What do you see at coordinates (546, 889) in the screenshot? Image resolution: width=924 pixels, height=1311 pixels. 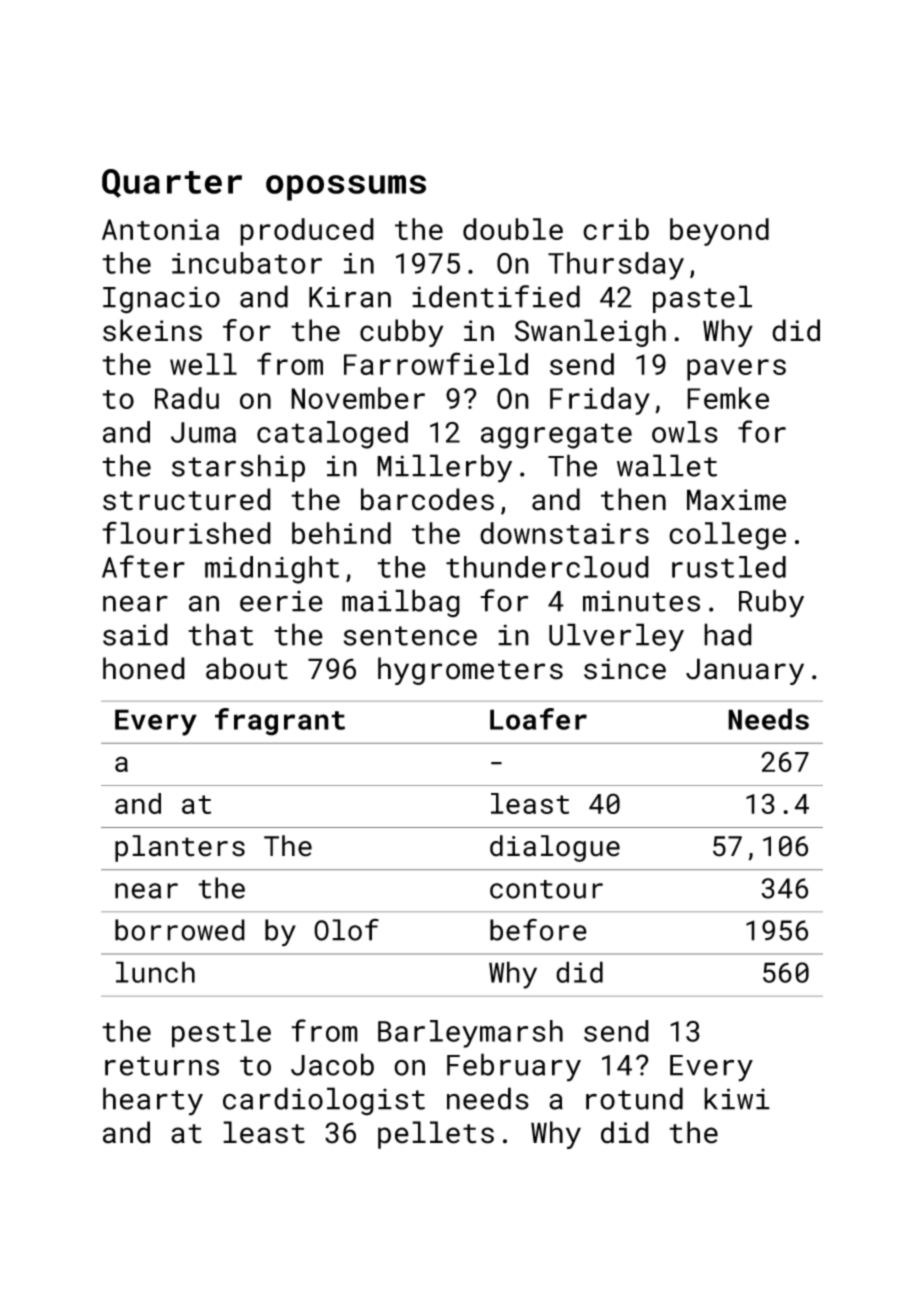 I see `contour` at bounding box center [546, 889].
